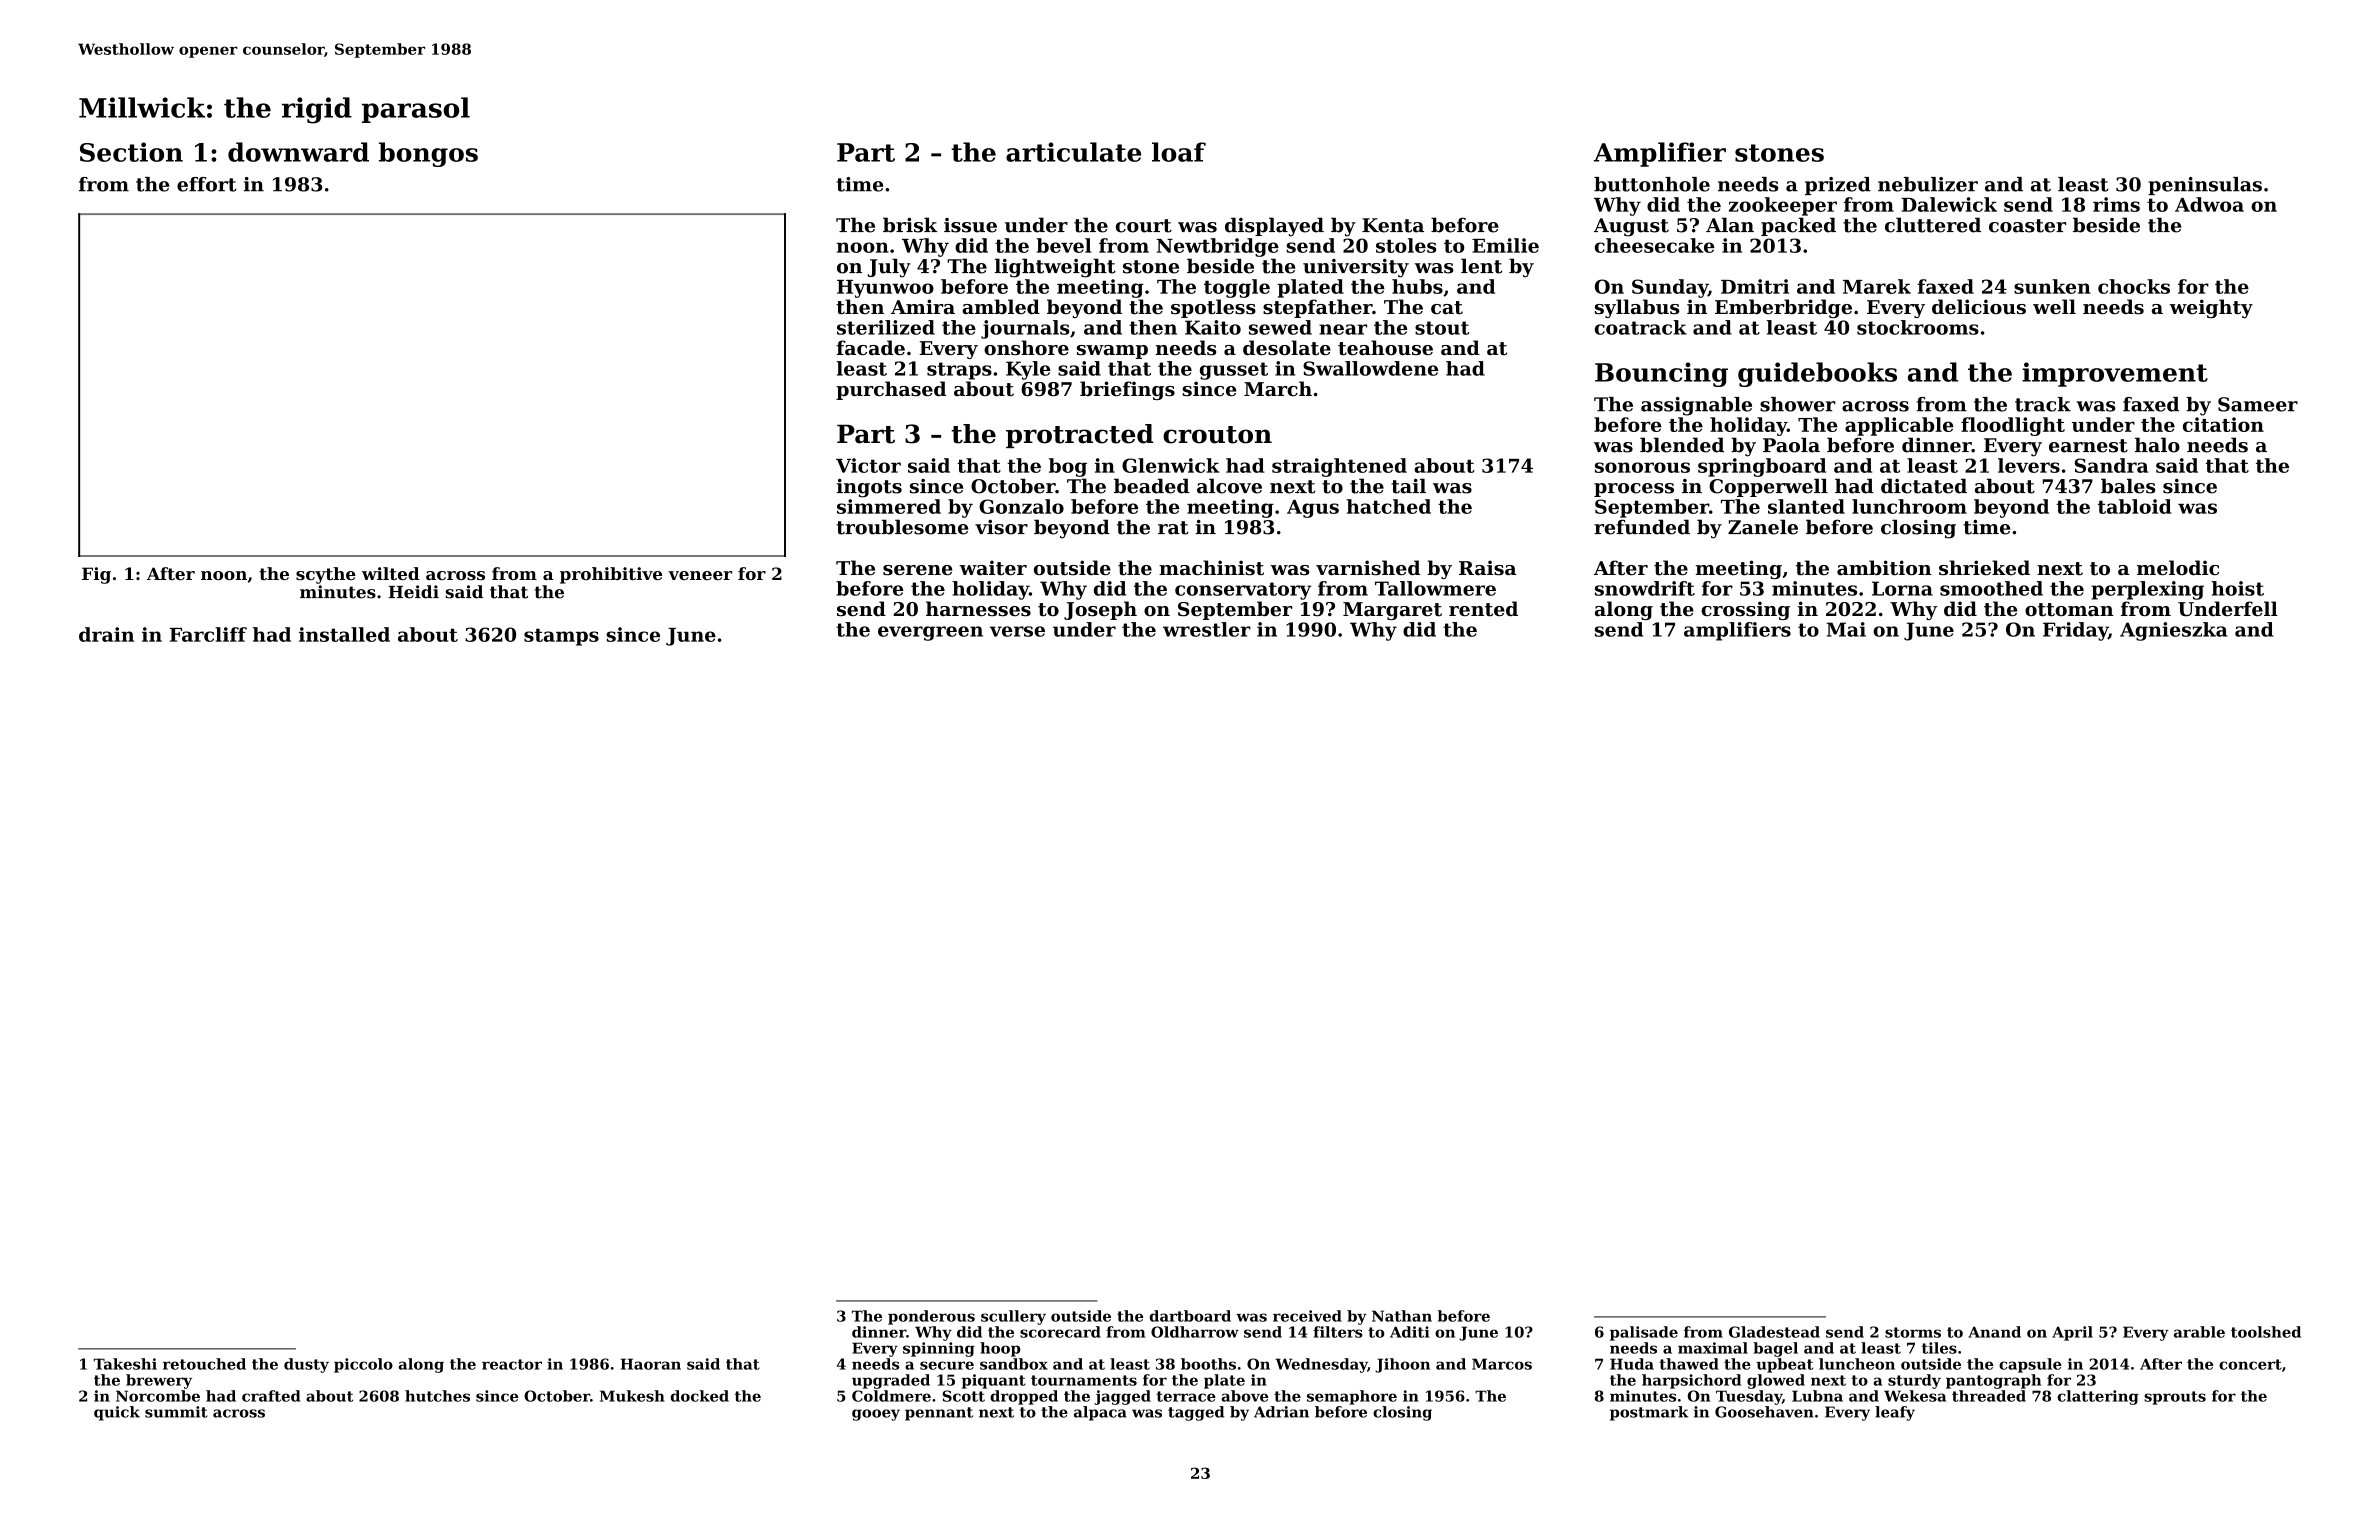 The image size is (2380, 1540). I want to click on dartboard, so click(1190, 1316).
